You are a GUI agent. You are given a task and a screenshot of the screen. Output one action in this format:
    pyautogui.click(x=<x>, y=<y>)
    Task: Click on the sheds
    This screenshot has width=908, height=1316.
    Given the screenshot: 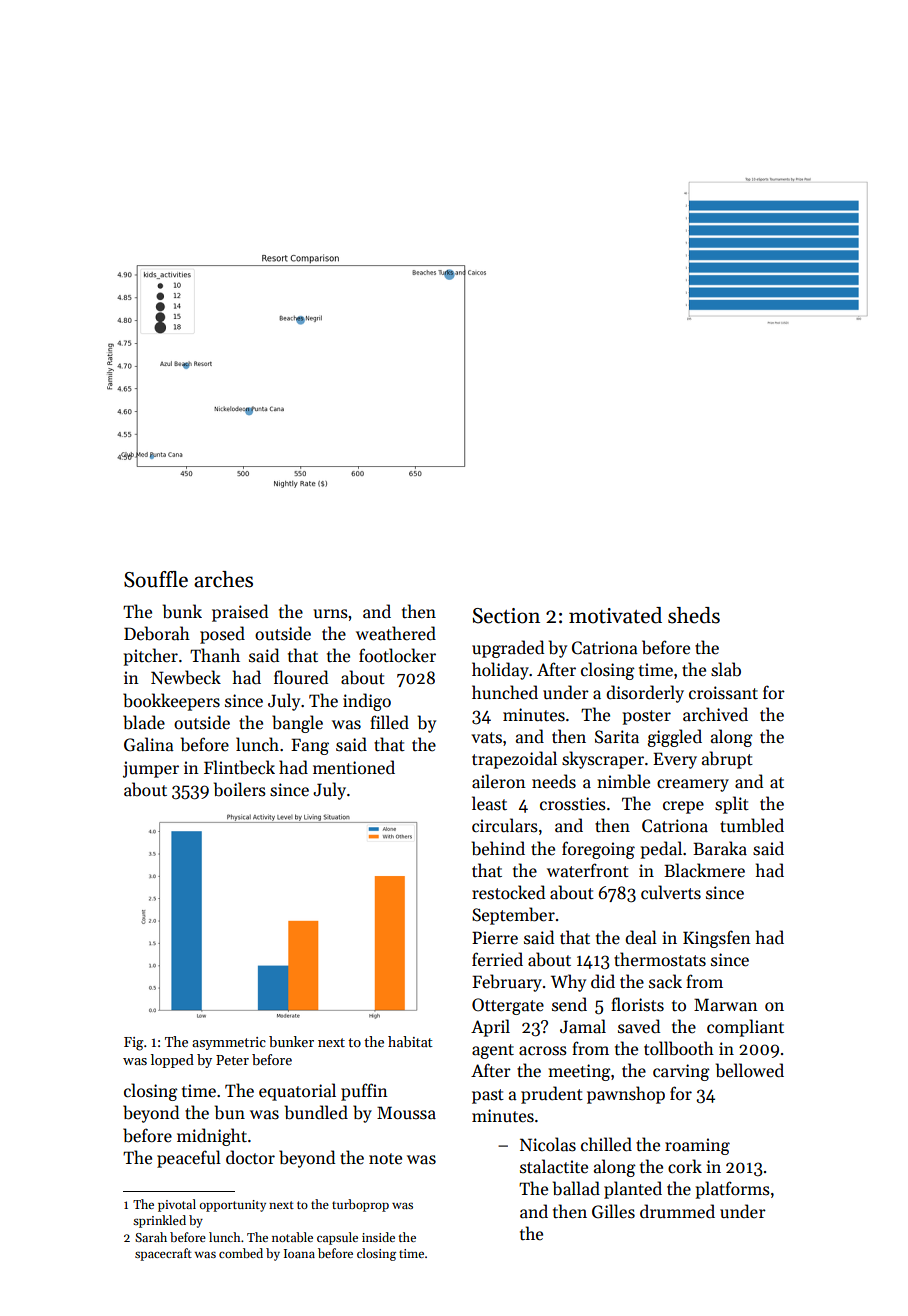 What is the action you would take?
    pyautogui.click(x=694, y=615)
